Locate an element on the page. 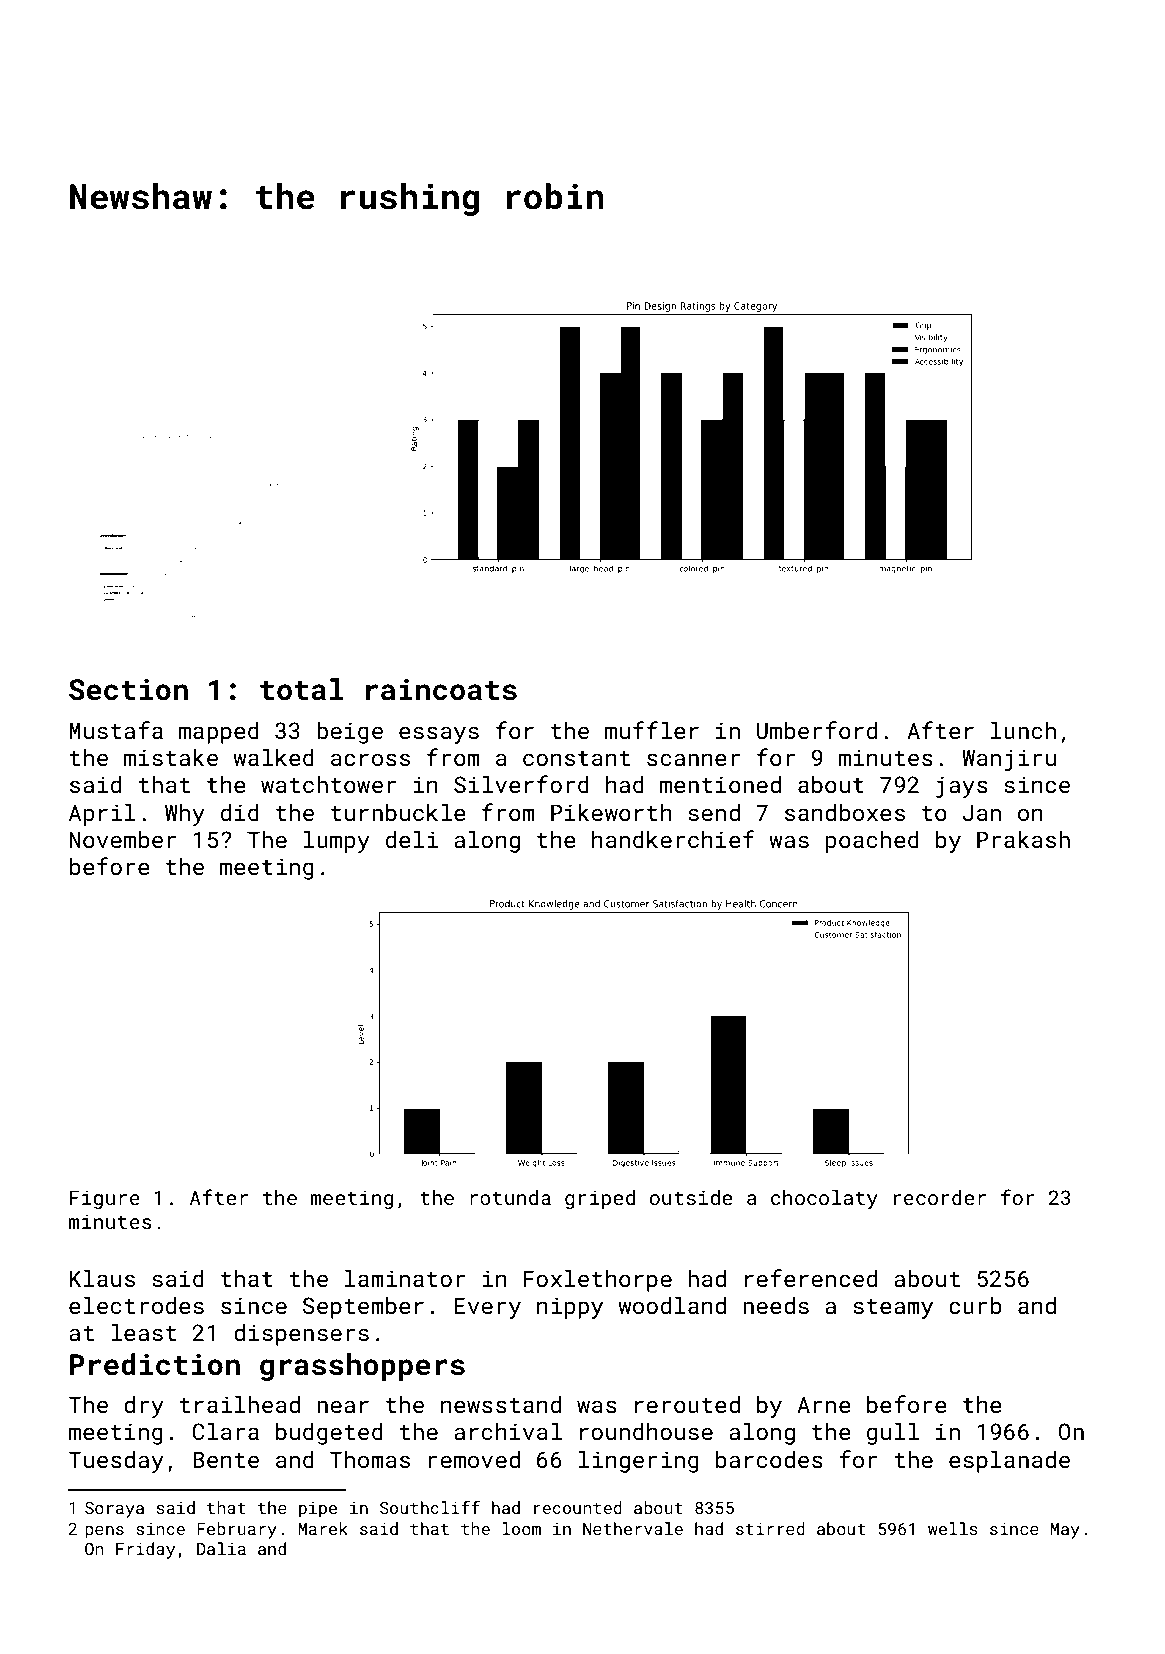 This document has width=1165, height=1654. Dalia is located at coordinates (221, 1548).
